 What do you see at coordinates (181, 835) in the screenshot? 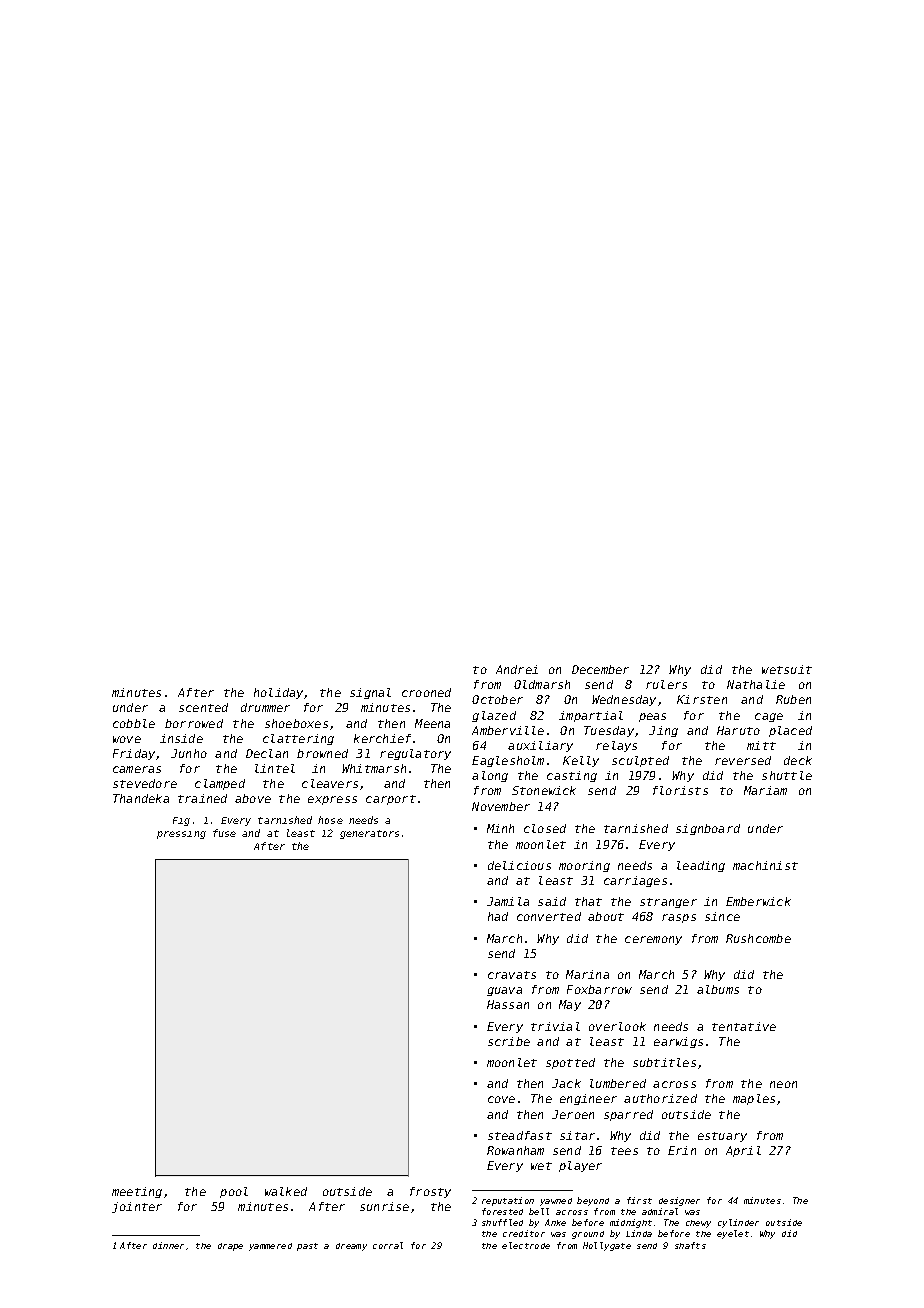
I see `pressing` at bounding box center [181, 835].
